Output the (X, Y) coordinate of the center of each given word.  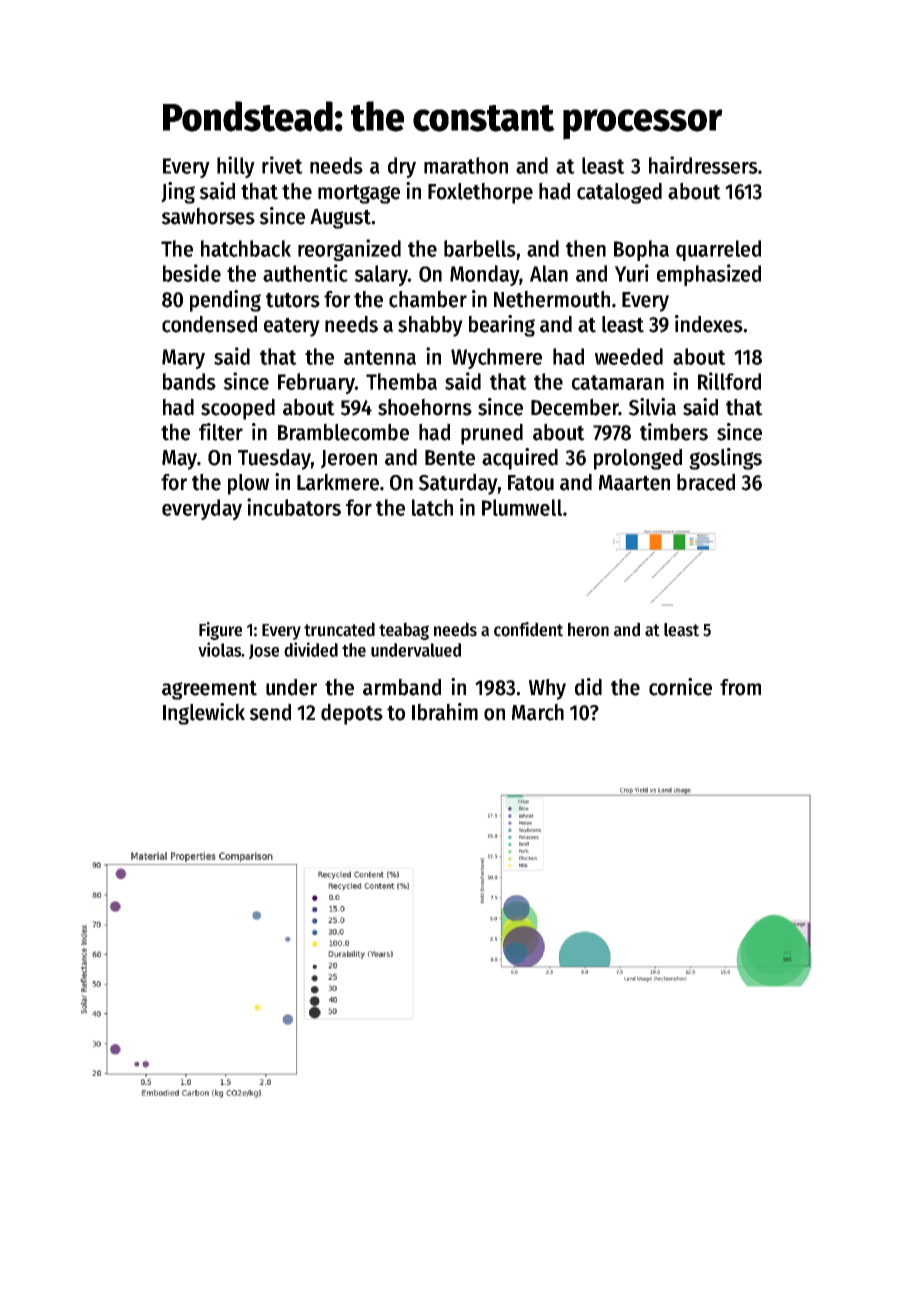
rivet (282, 165)
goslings (725, 459)
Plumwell (522, 507)
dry (402, 167)
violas (220, 649)
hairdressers (703, 165)
